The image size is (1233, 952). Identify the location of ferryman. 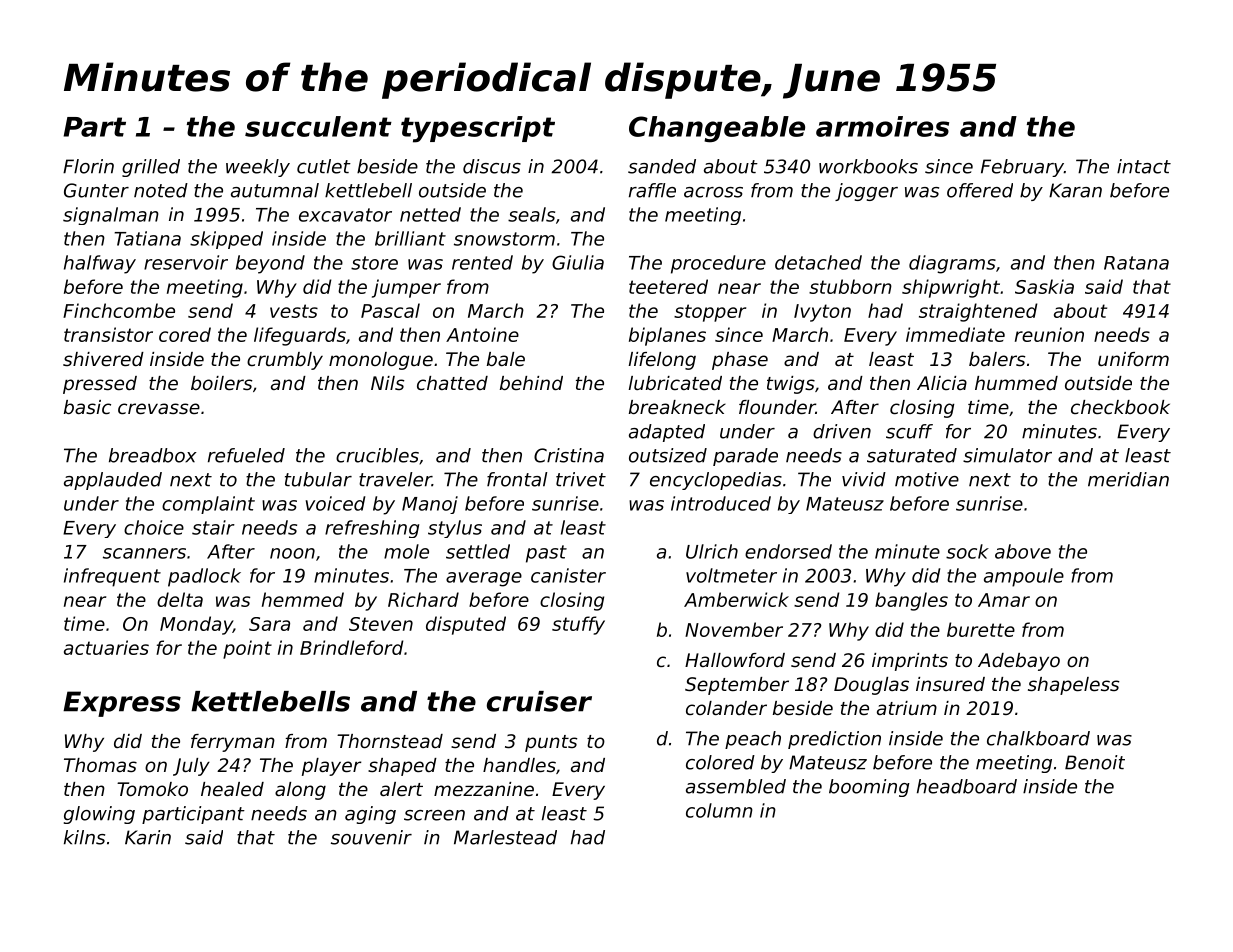
(233, 743).
